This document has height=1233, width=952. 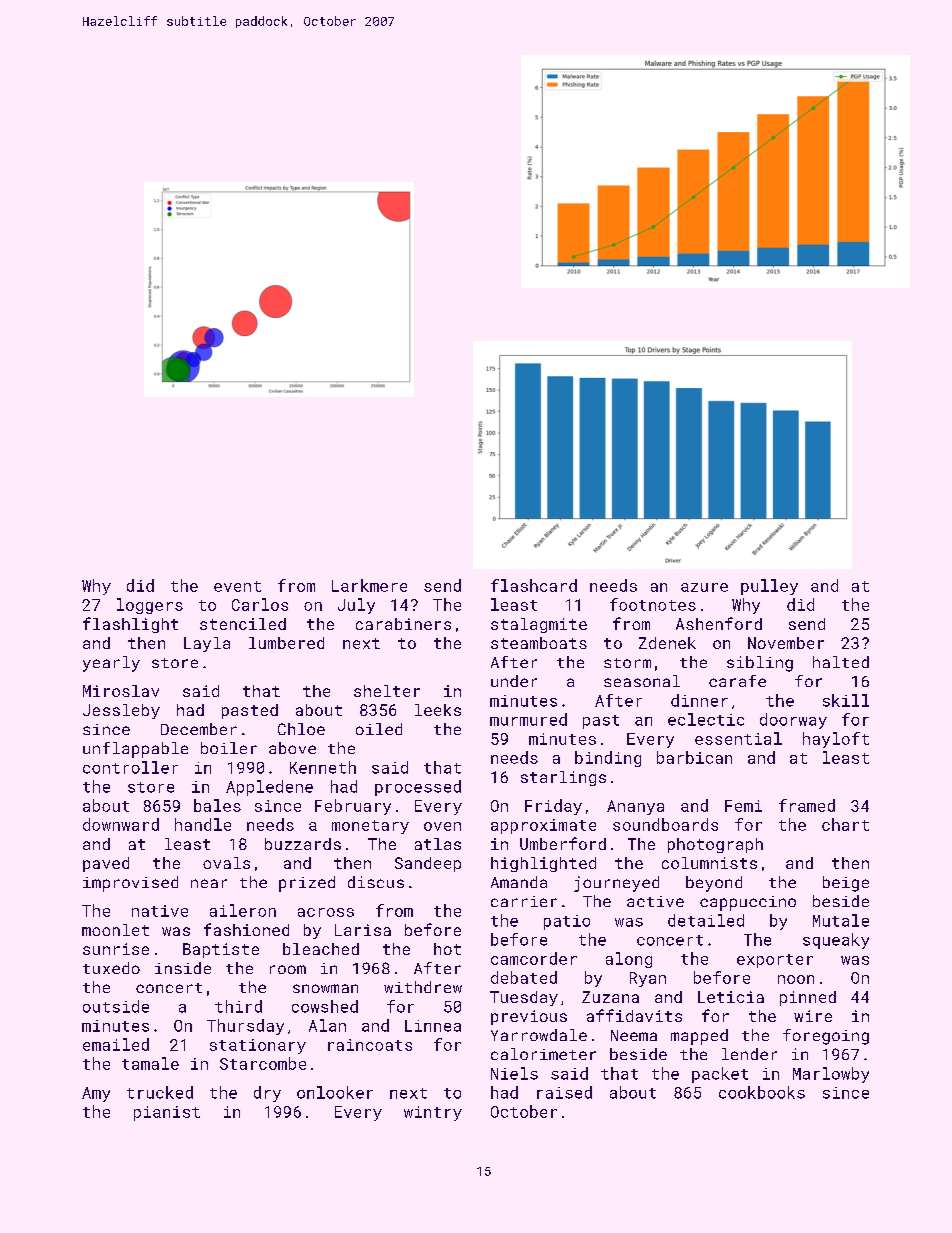 What do you see at coordinates (167, 1113) in the document?
I see `pianist` at bounding box center [167, 1113].
